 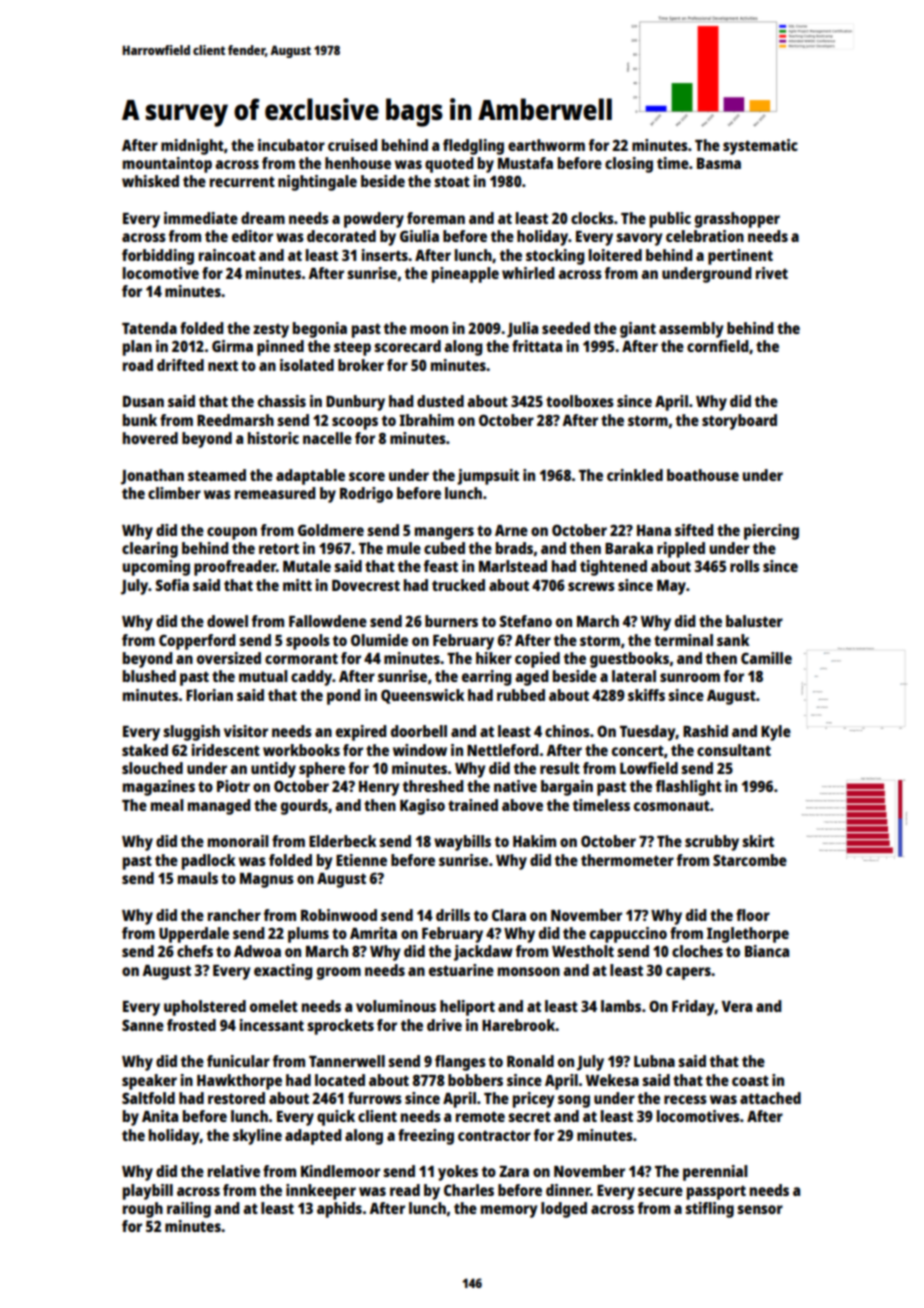 I want to click on piercing, so click(x=771, y=532).
